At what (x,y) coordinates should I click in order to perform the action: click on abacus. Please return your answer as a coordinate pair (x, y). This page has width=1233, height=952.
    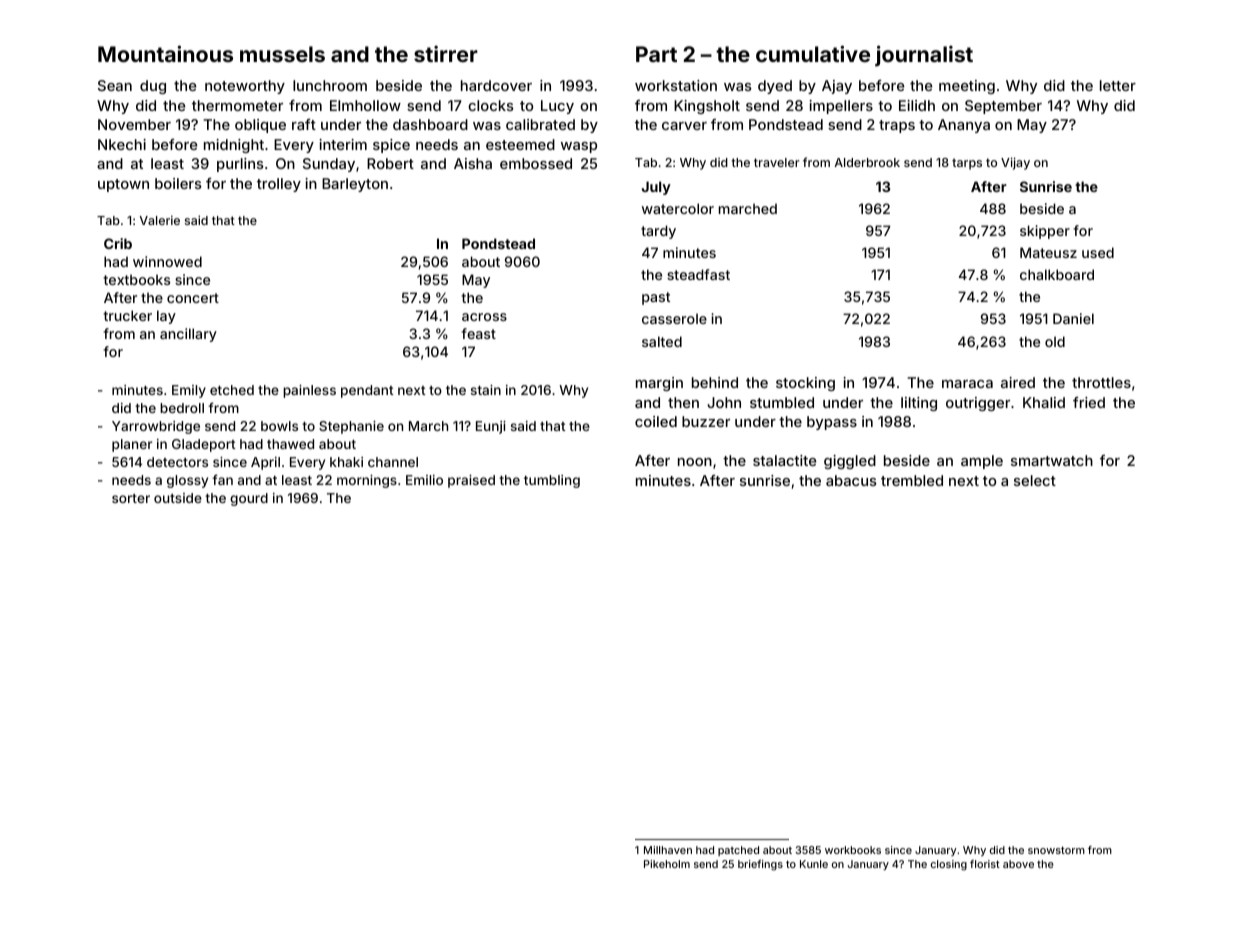
    Looking at the image, I should click on (851, 480).
